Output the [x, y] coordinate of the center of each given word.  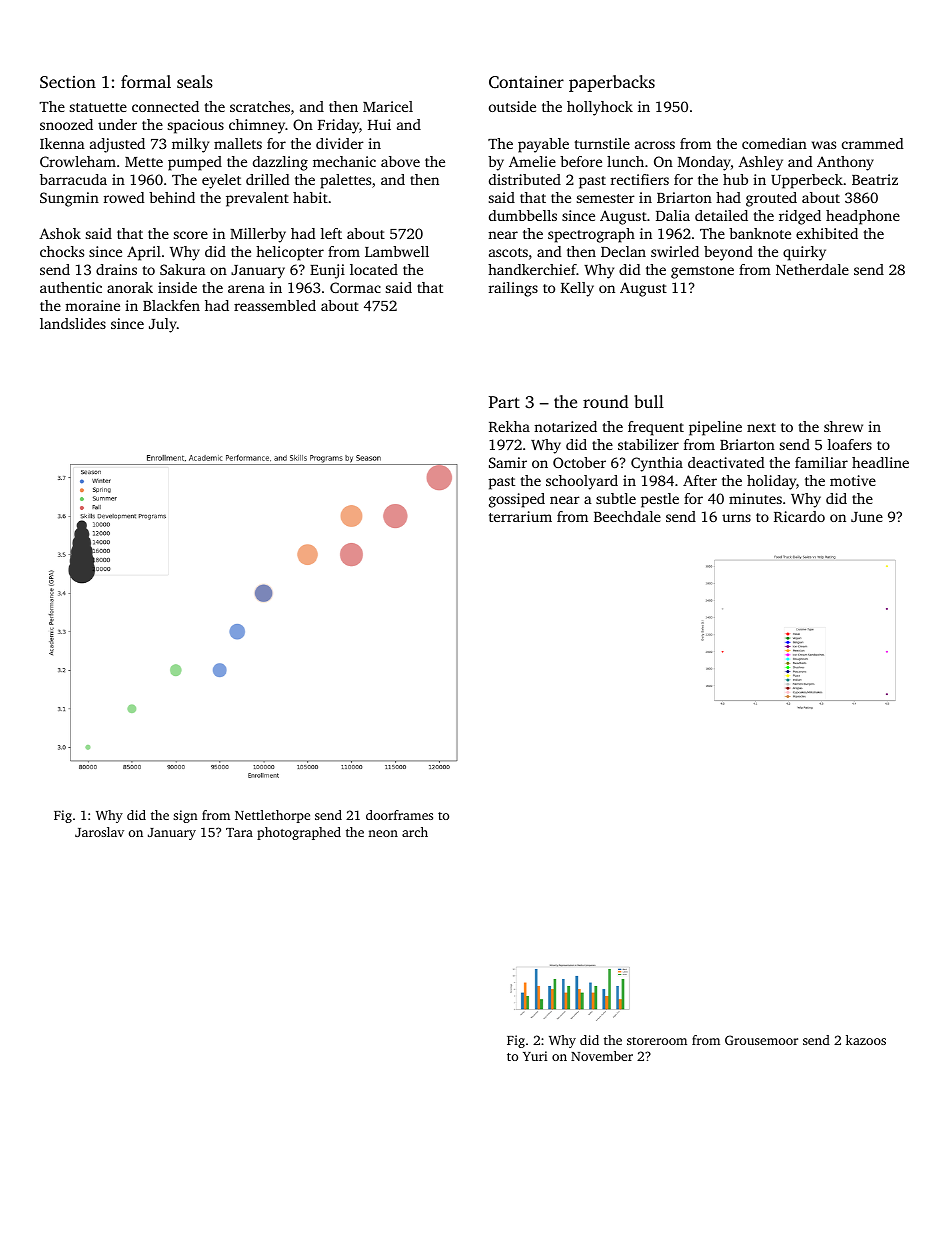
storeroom [657, 1041]
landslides [73, 323]
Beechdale [627, 516]
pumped [195, 163]
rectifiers [640, 179]
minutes [755, 498]
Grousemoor [761, 1040]
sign [185, 816]
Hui [379, 124]
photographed [299, 833]
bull [649, 401]
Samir [508, 462]
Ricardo [799, 516]
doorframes [399, 815]
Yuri [535, 1056]
